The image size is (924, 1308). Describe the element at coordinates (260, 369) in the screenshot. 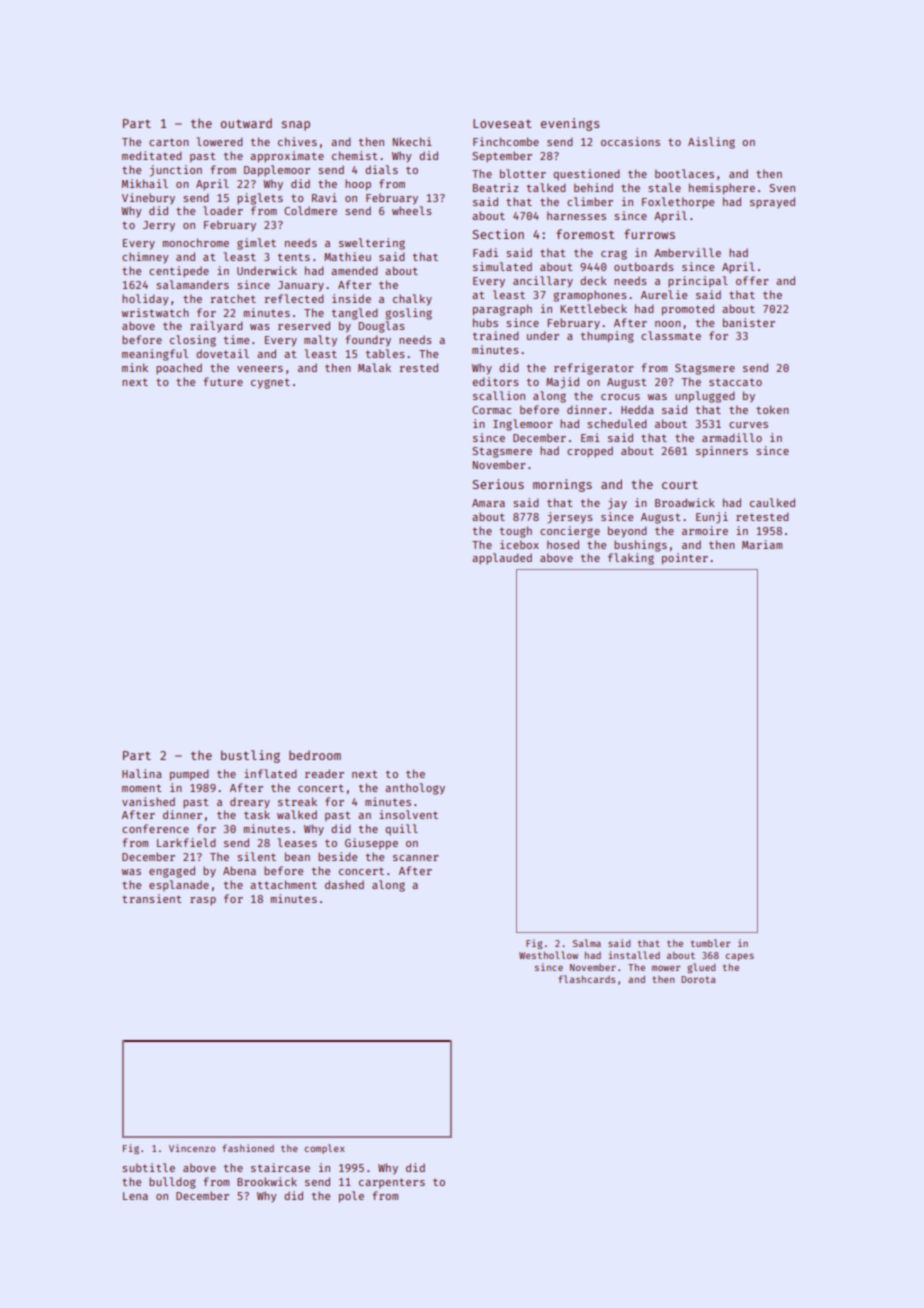

I see `veneers` at that location.
